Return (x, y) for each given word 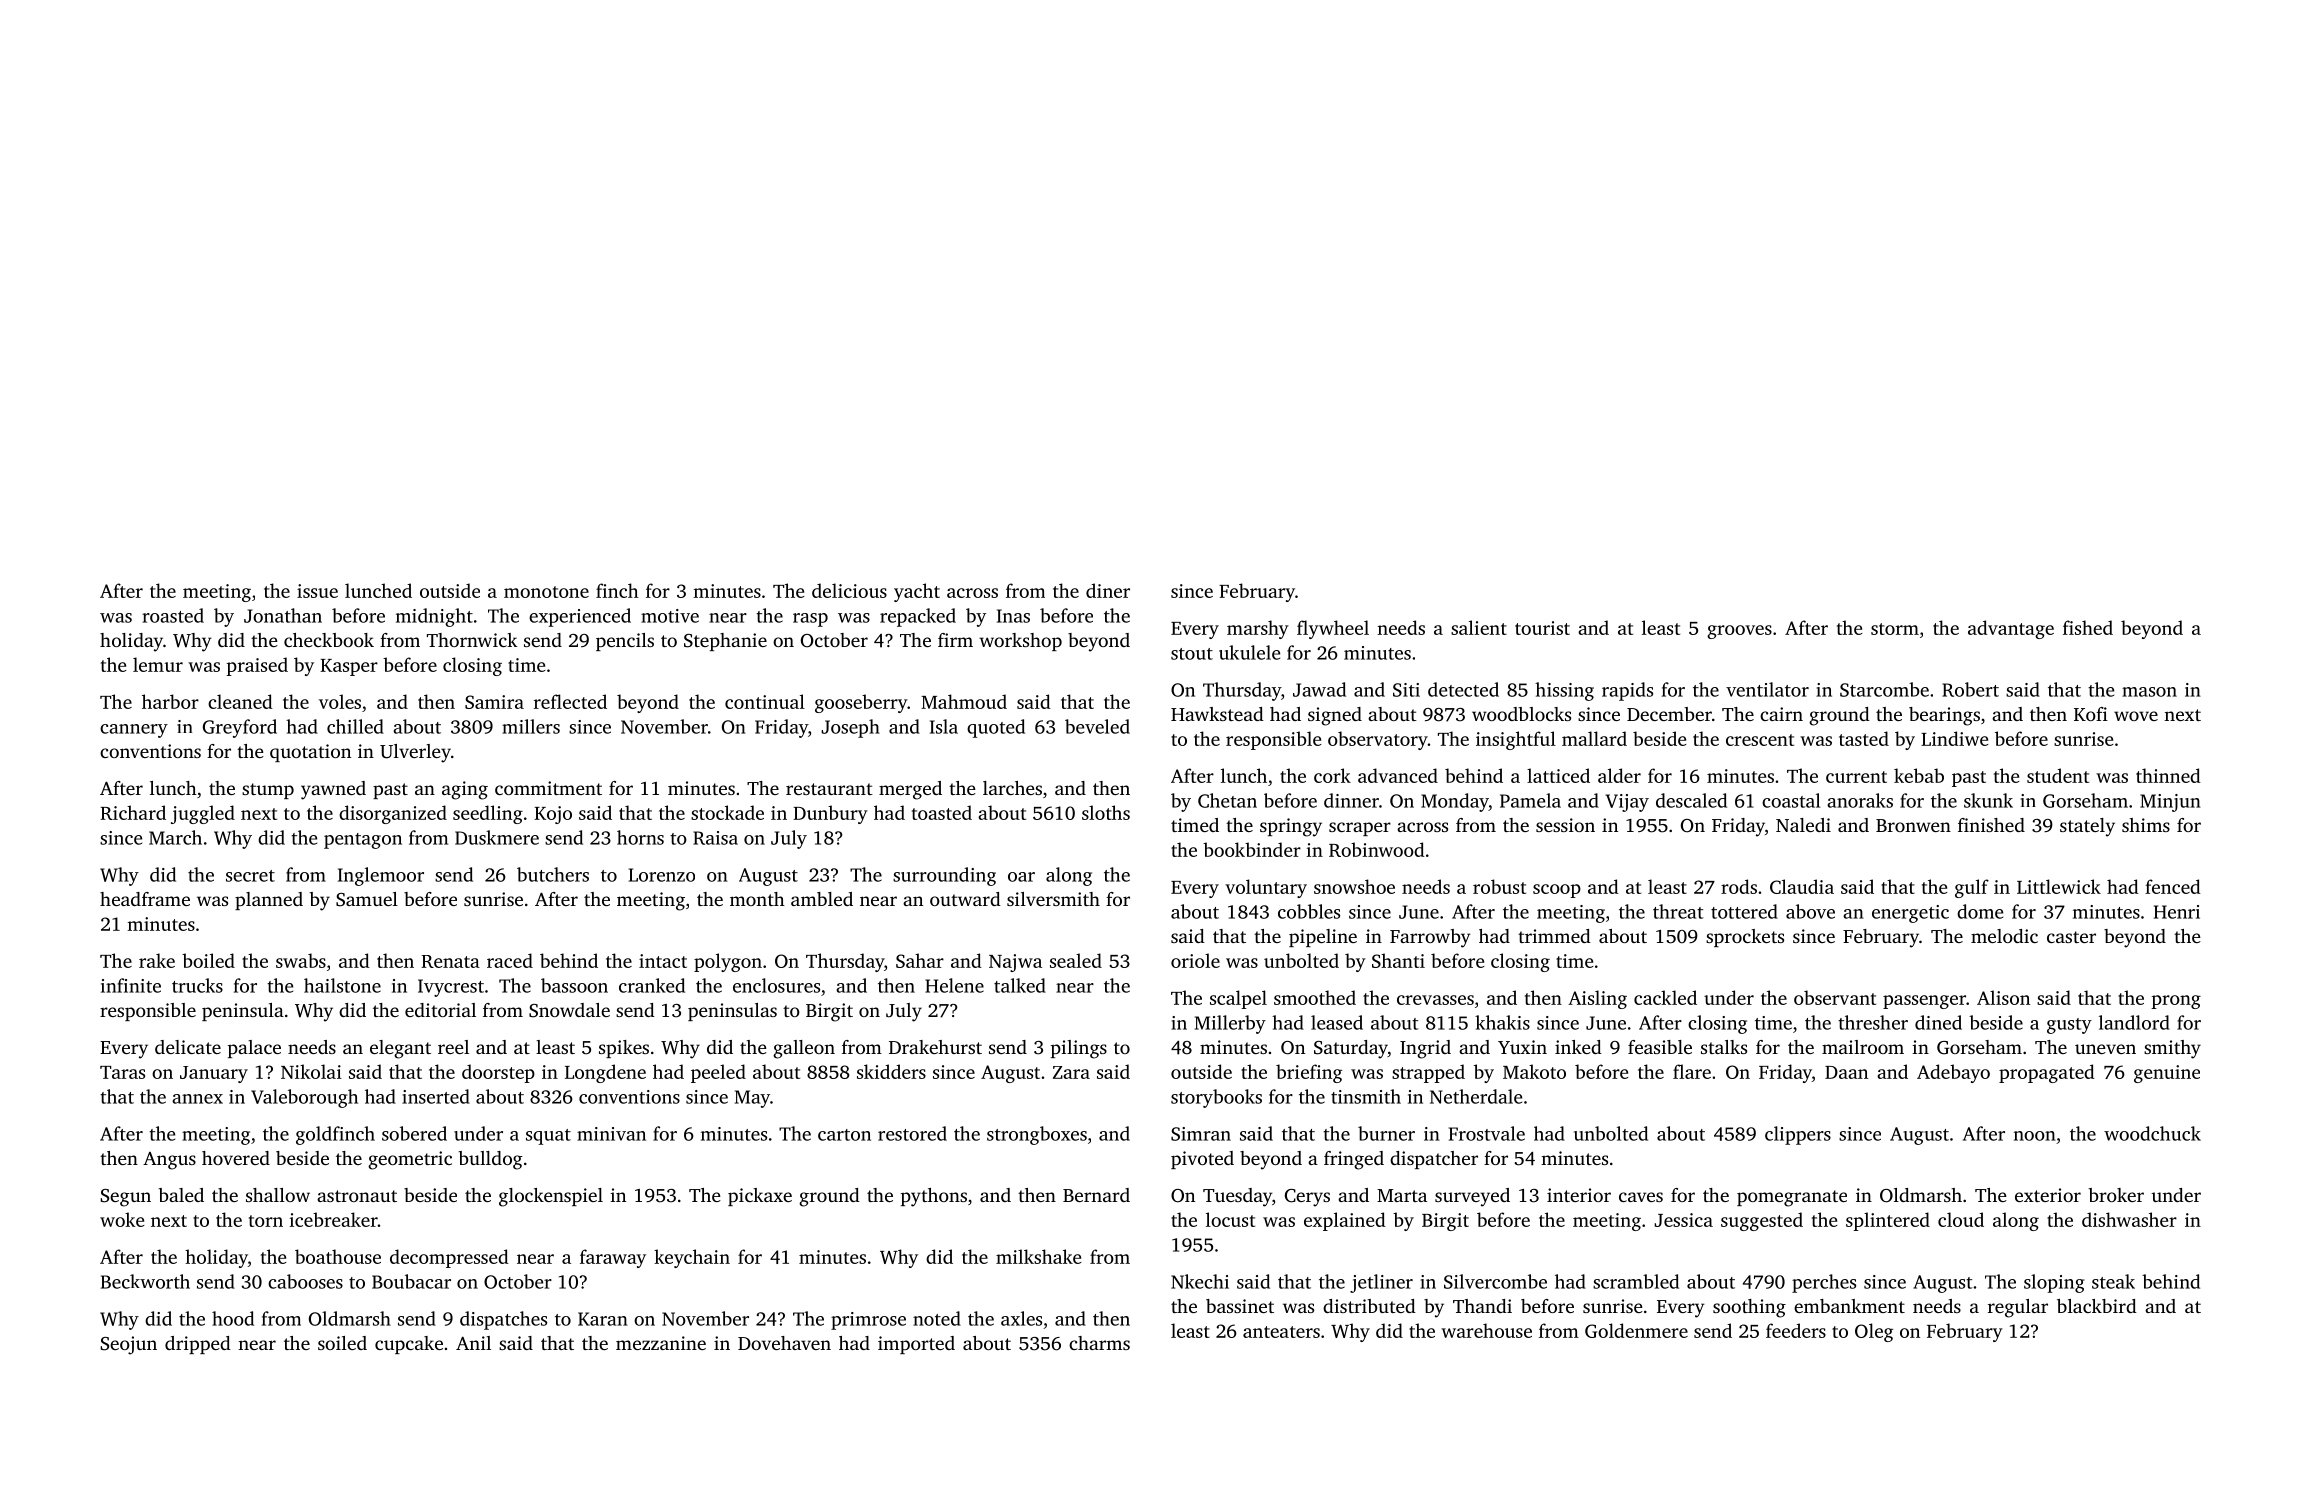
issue (317, 591)
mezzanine (661, 1343)
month (757, 899)
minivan (611, 1134)
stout (1192, 654)
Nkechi (1200, 1281)
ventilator (1767, 689)
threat (1678, 911)
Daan (1846, 1072)
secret (250, 876)
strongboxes (1037, 1135)
